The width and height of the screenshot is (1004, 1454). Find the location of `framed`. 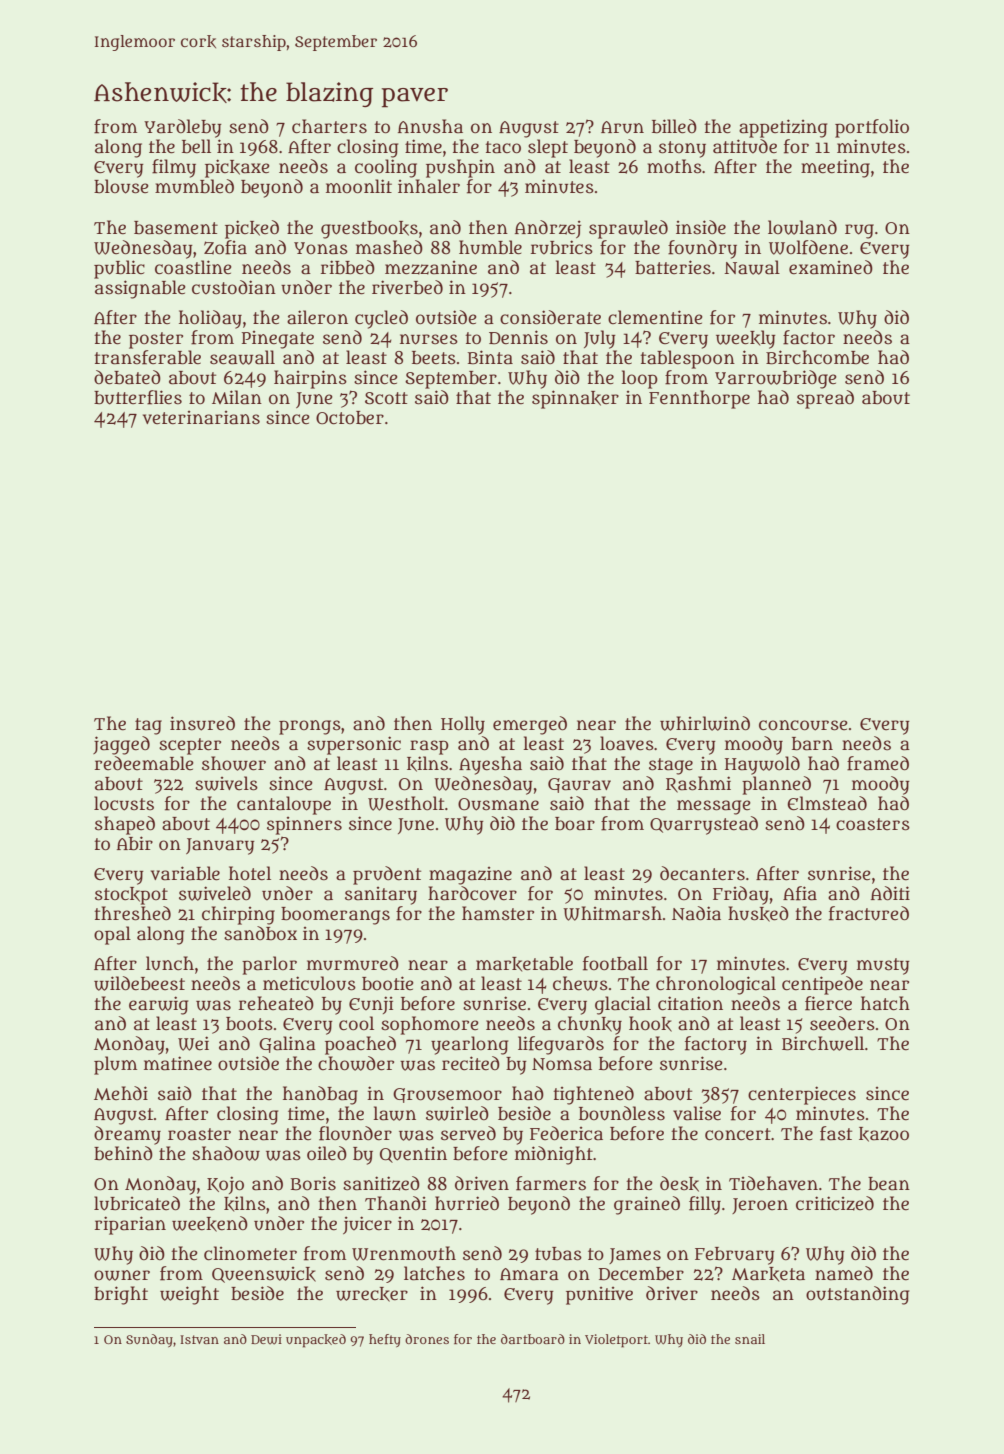

framed is located at coordinates (878, 763).
